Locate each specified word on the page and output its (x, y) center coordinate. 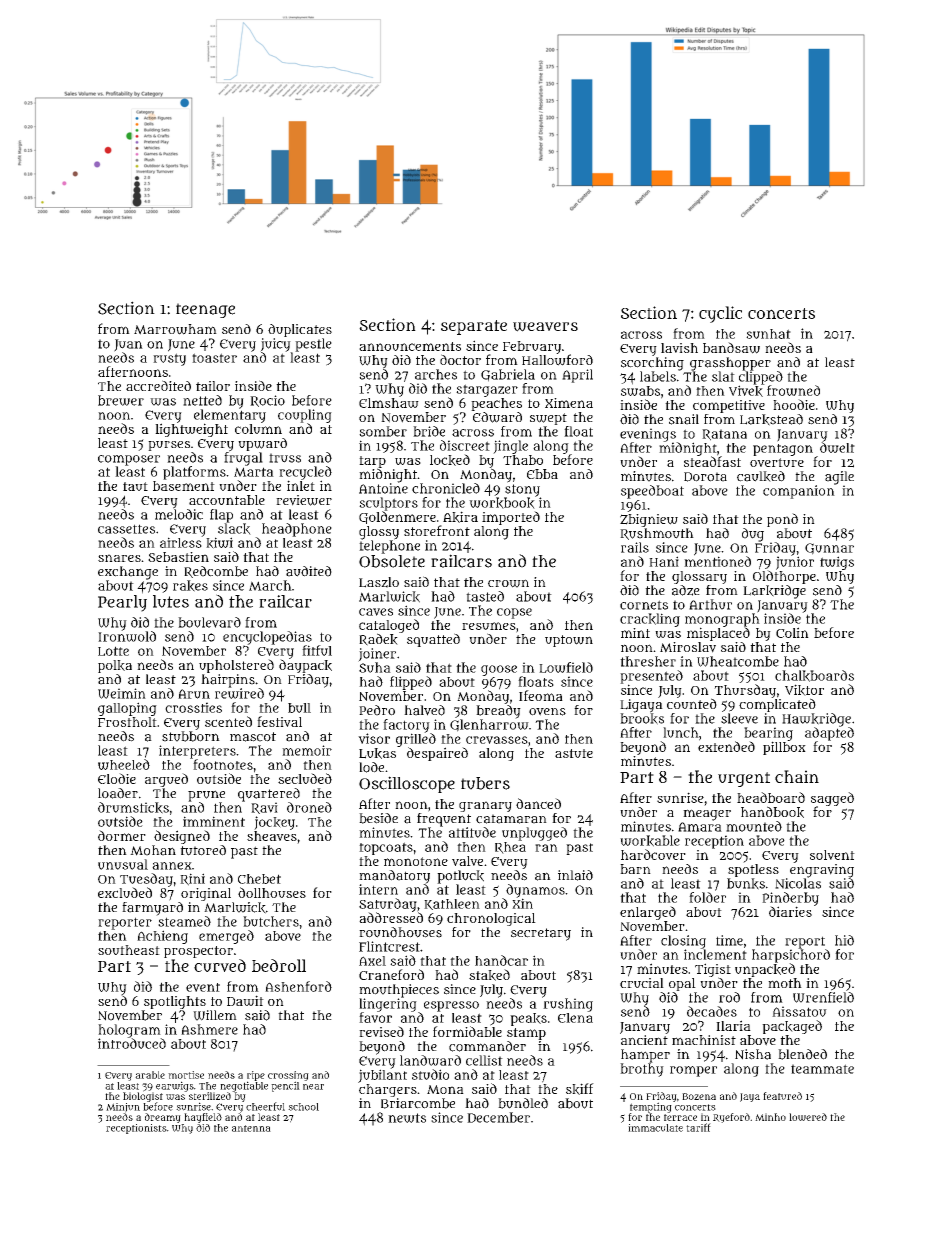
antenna (251, 1128)
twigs (837, 563)
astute (574, 753)
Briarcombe (418, 1103)
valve (467, 861)
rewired (239, 693)
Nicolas (798, 883)
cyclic (720, 314)
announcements (410, 346)
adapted (829, 734)
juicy (275, 345)
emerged (226, 937)
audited (309, 571)
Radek (378, 639)
